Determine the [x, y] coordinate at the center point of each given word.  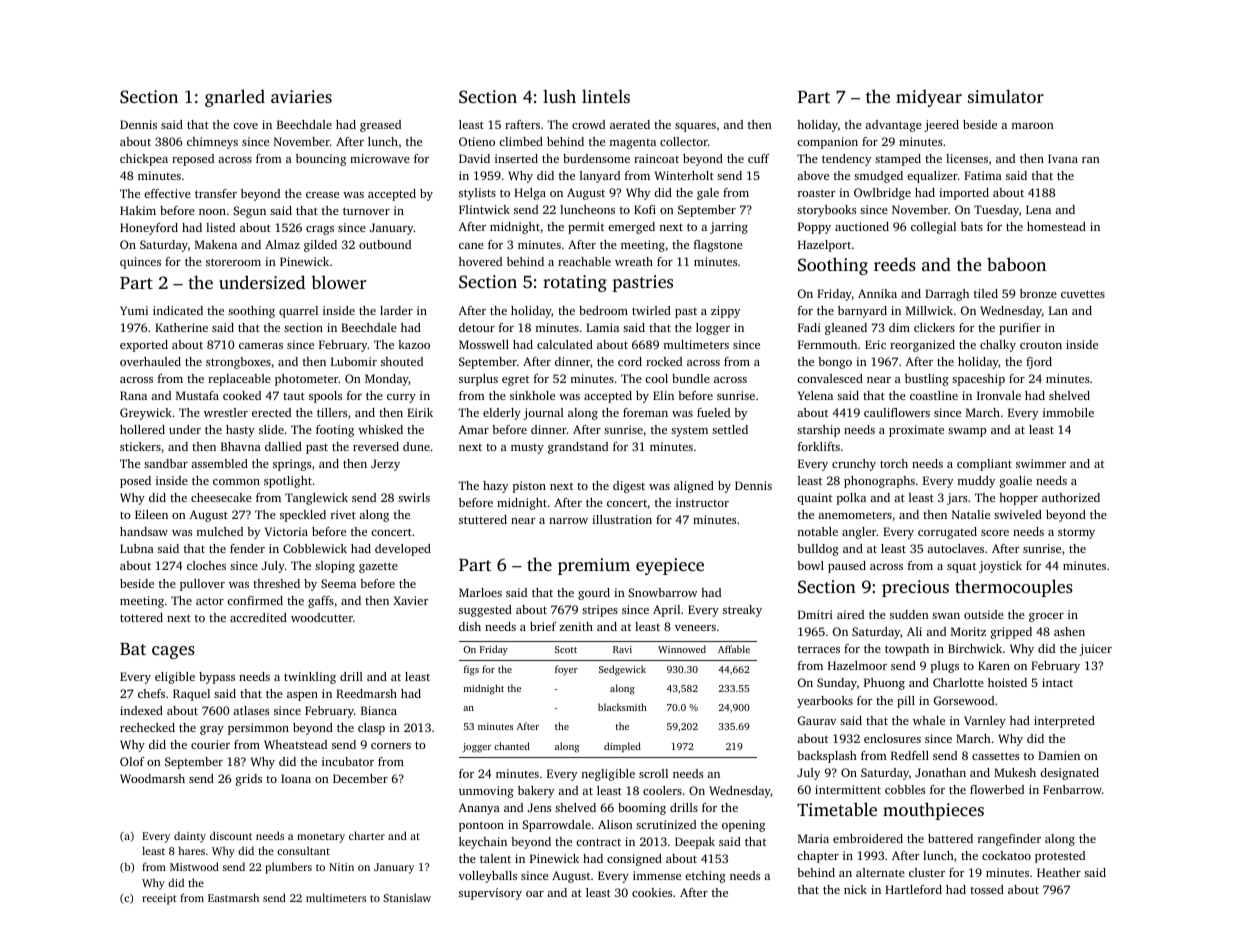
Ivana [1063, 158]
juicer [1095, 650]
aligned [694, 487]
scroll [653, 773]
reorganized [922, 346]
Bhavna [241, 446]
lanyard [600, 177]
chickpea [144, 160]
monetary [321, 838]
